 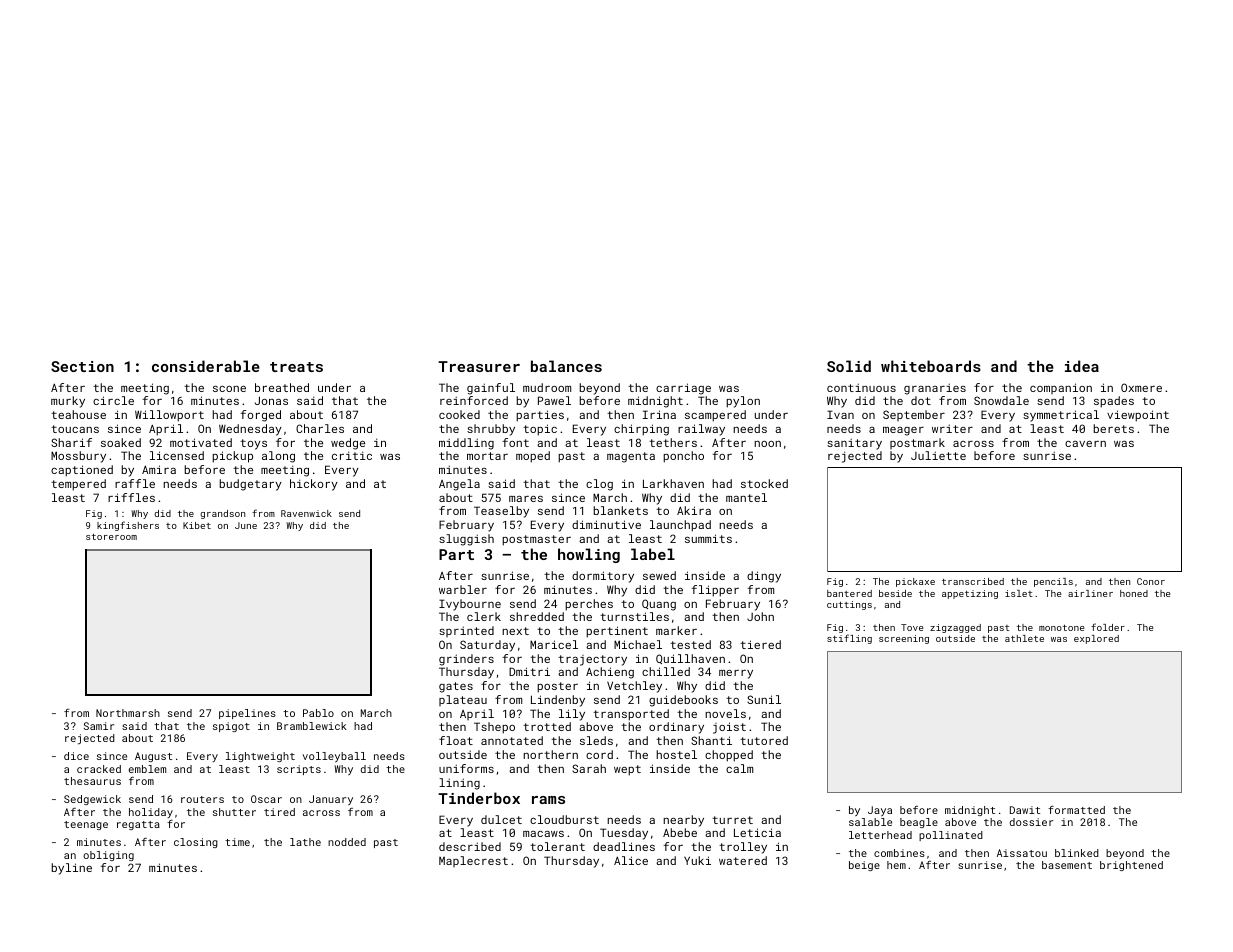 What do you see at coordinates (970, 594) in the document?
I see `appetizing` at bounding box center [970, 594].
